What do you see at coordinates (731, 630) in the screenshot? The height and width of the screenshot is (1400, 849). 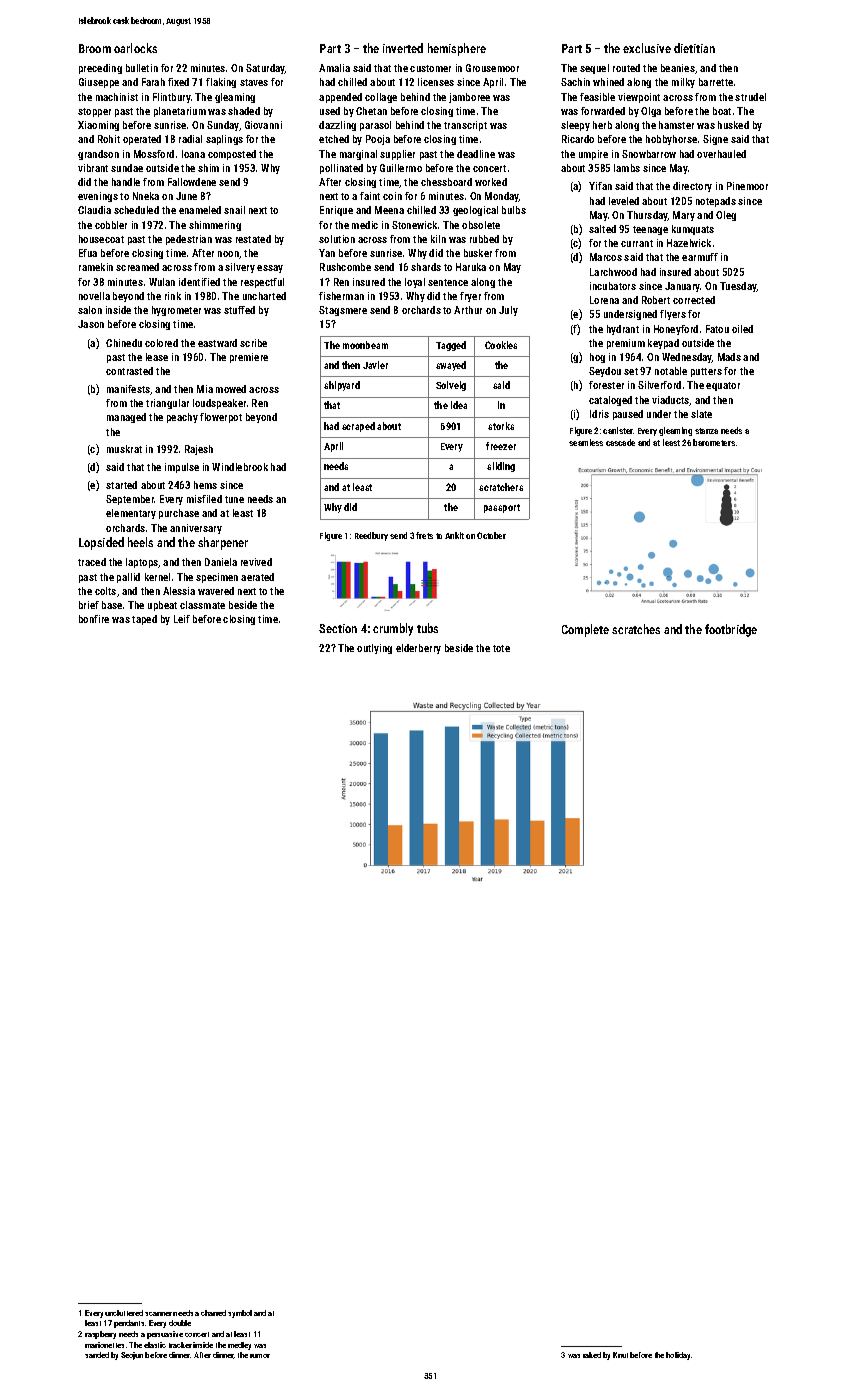 I see `footbridge` at bounding box center [731, 630].
